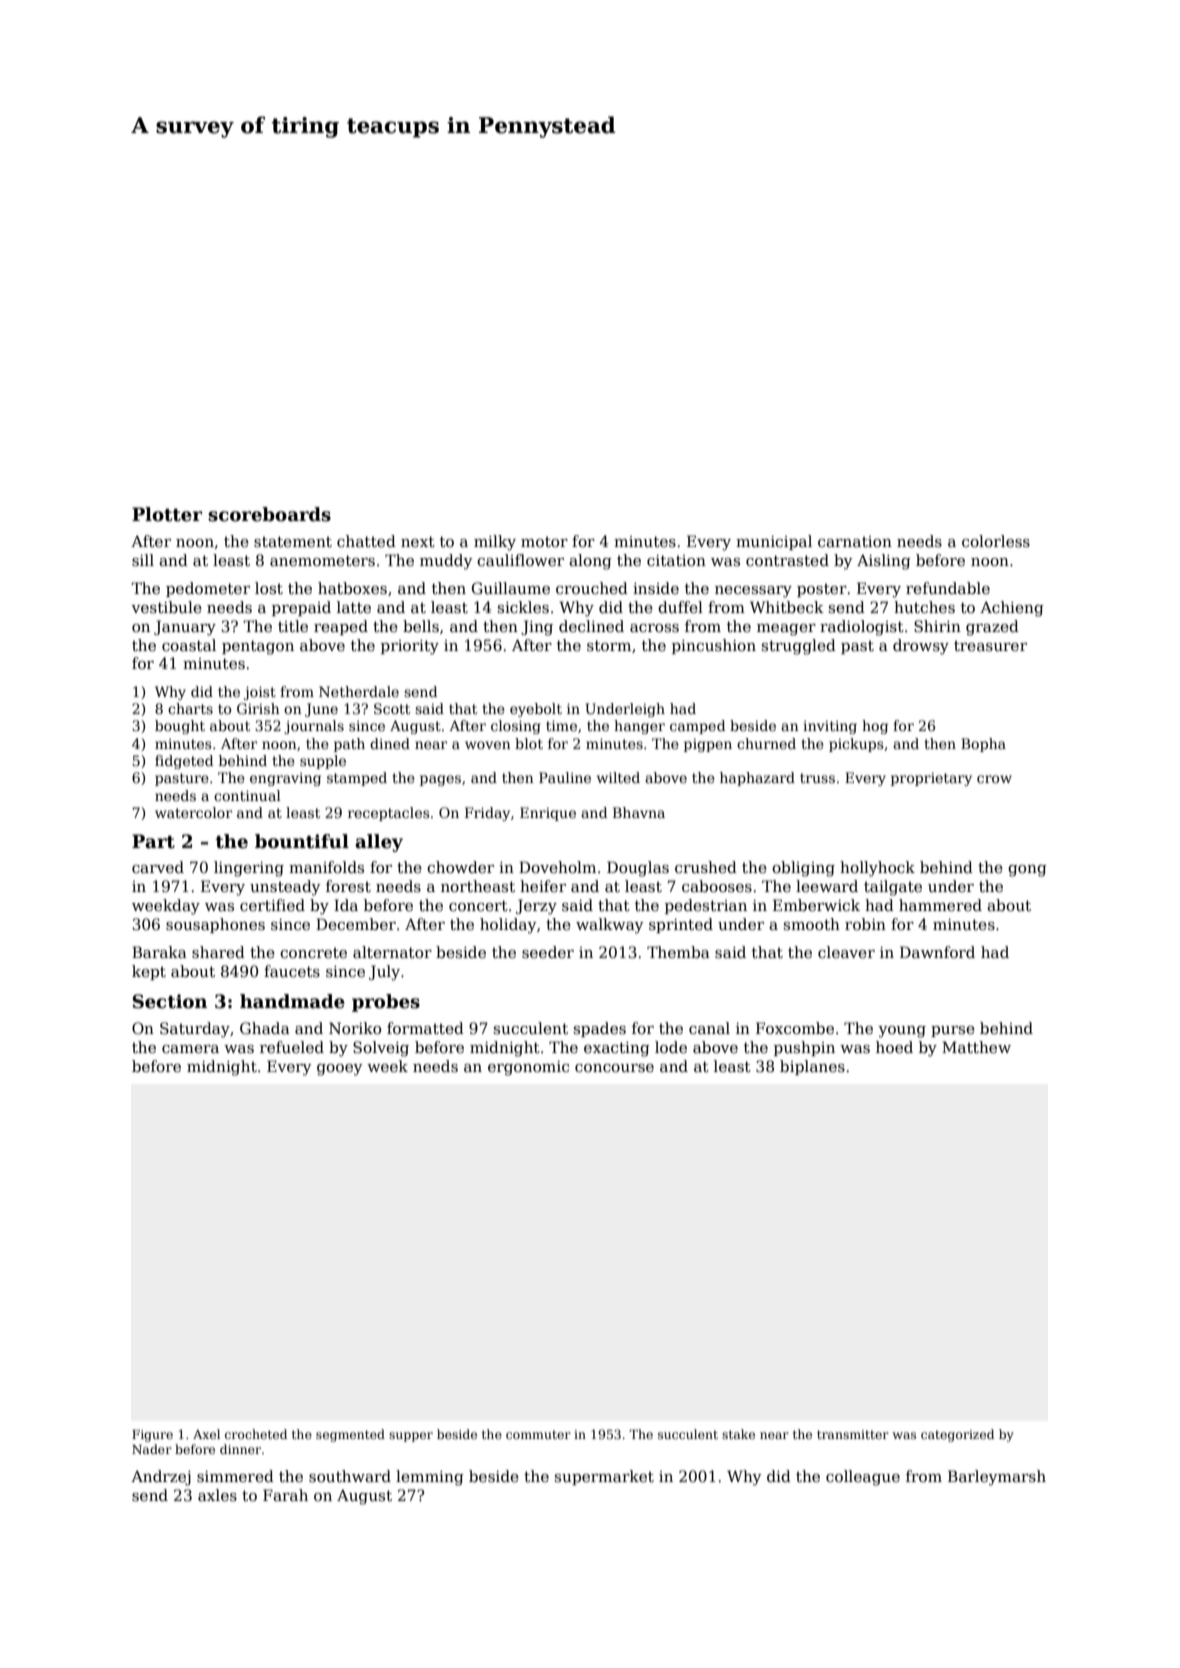 The height and width of the screenshot is (1668, 1180). I want to click on gooey, so click(340, 1070).
